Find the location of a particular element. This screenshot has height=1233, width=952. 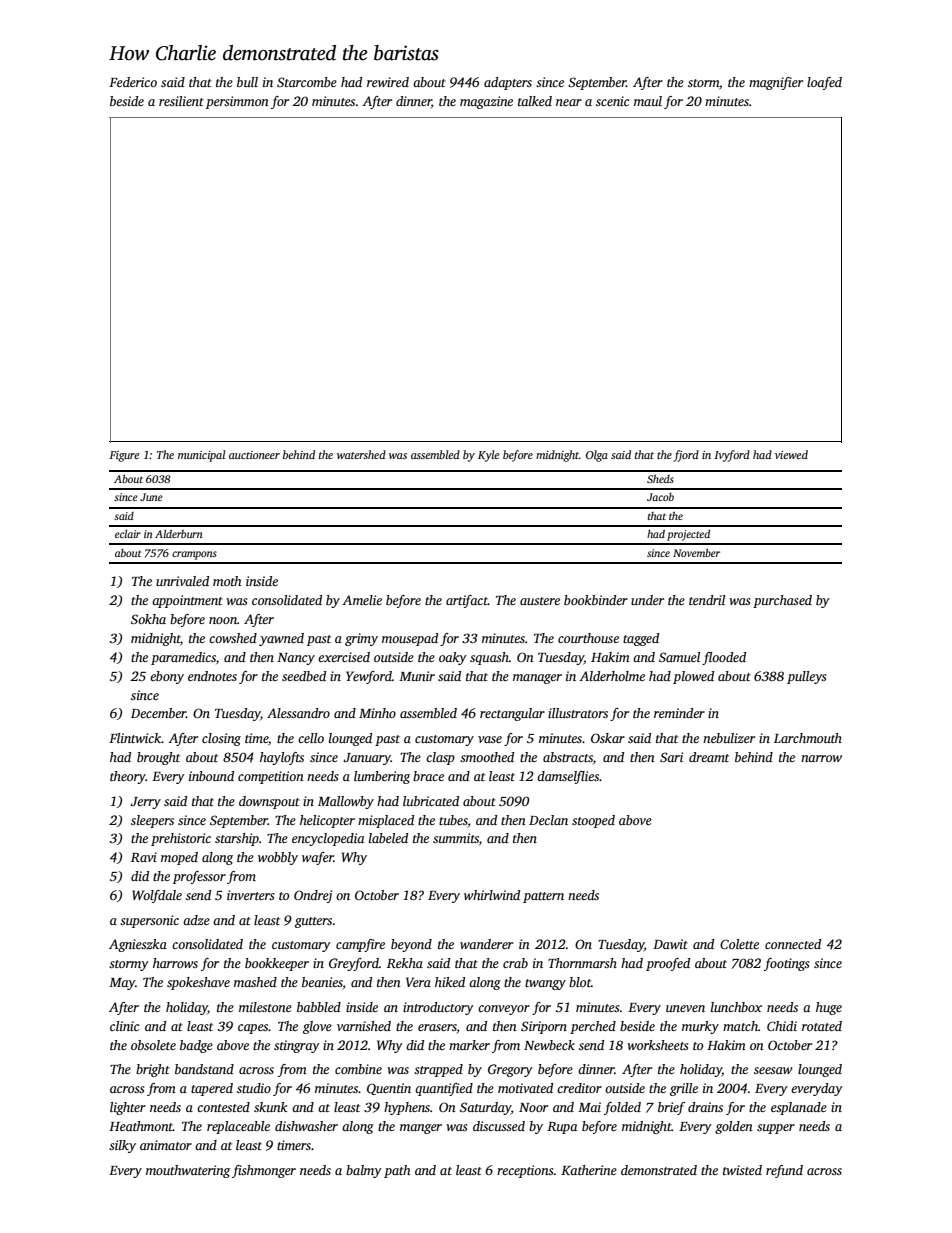

watershed is located at coordinates (361, 454).
